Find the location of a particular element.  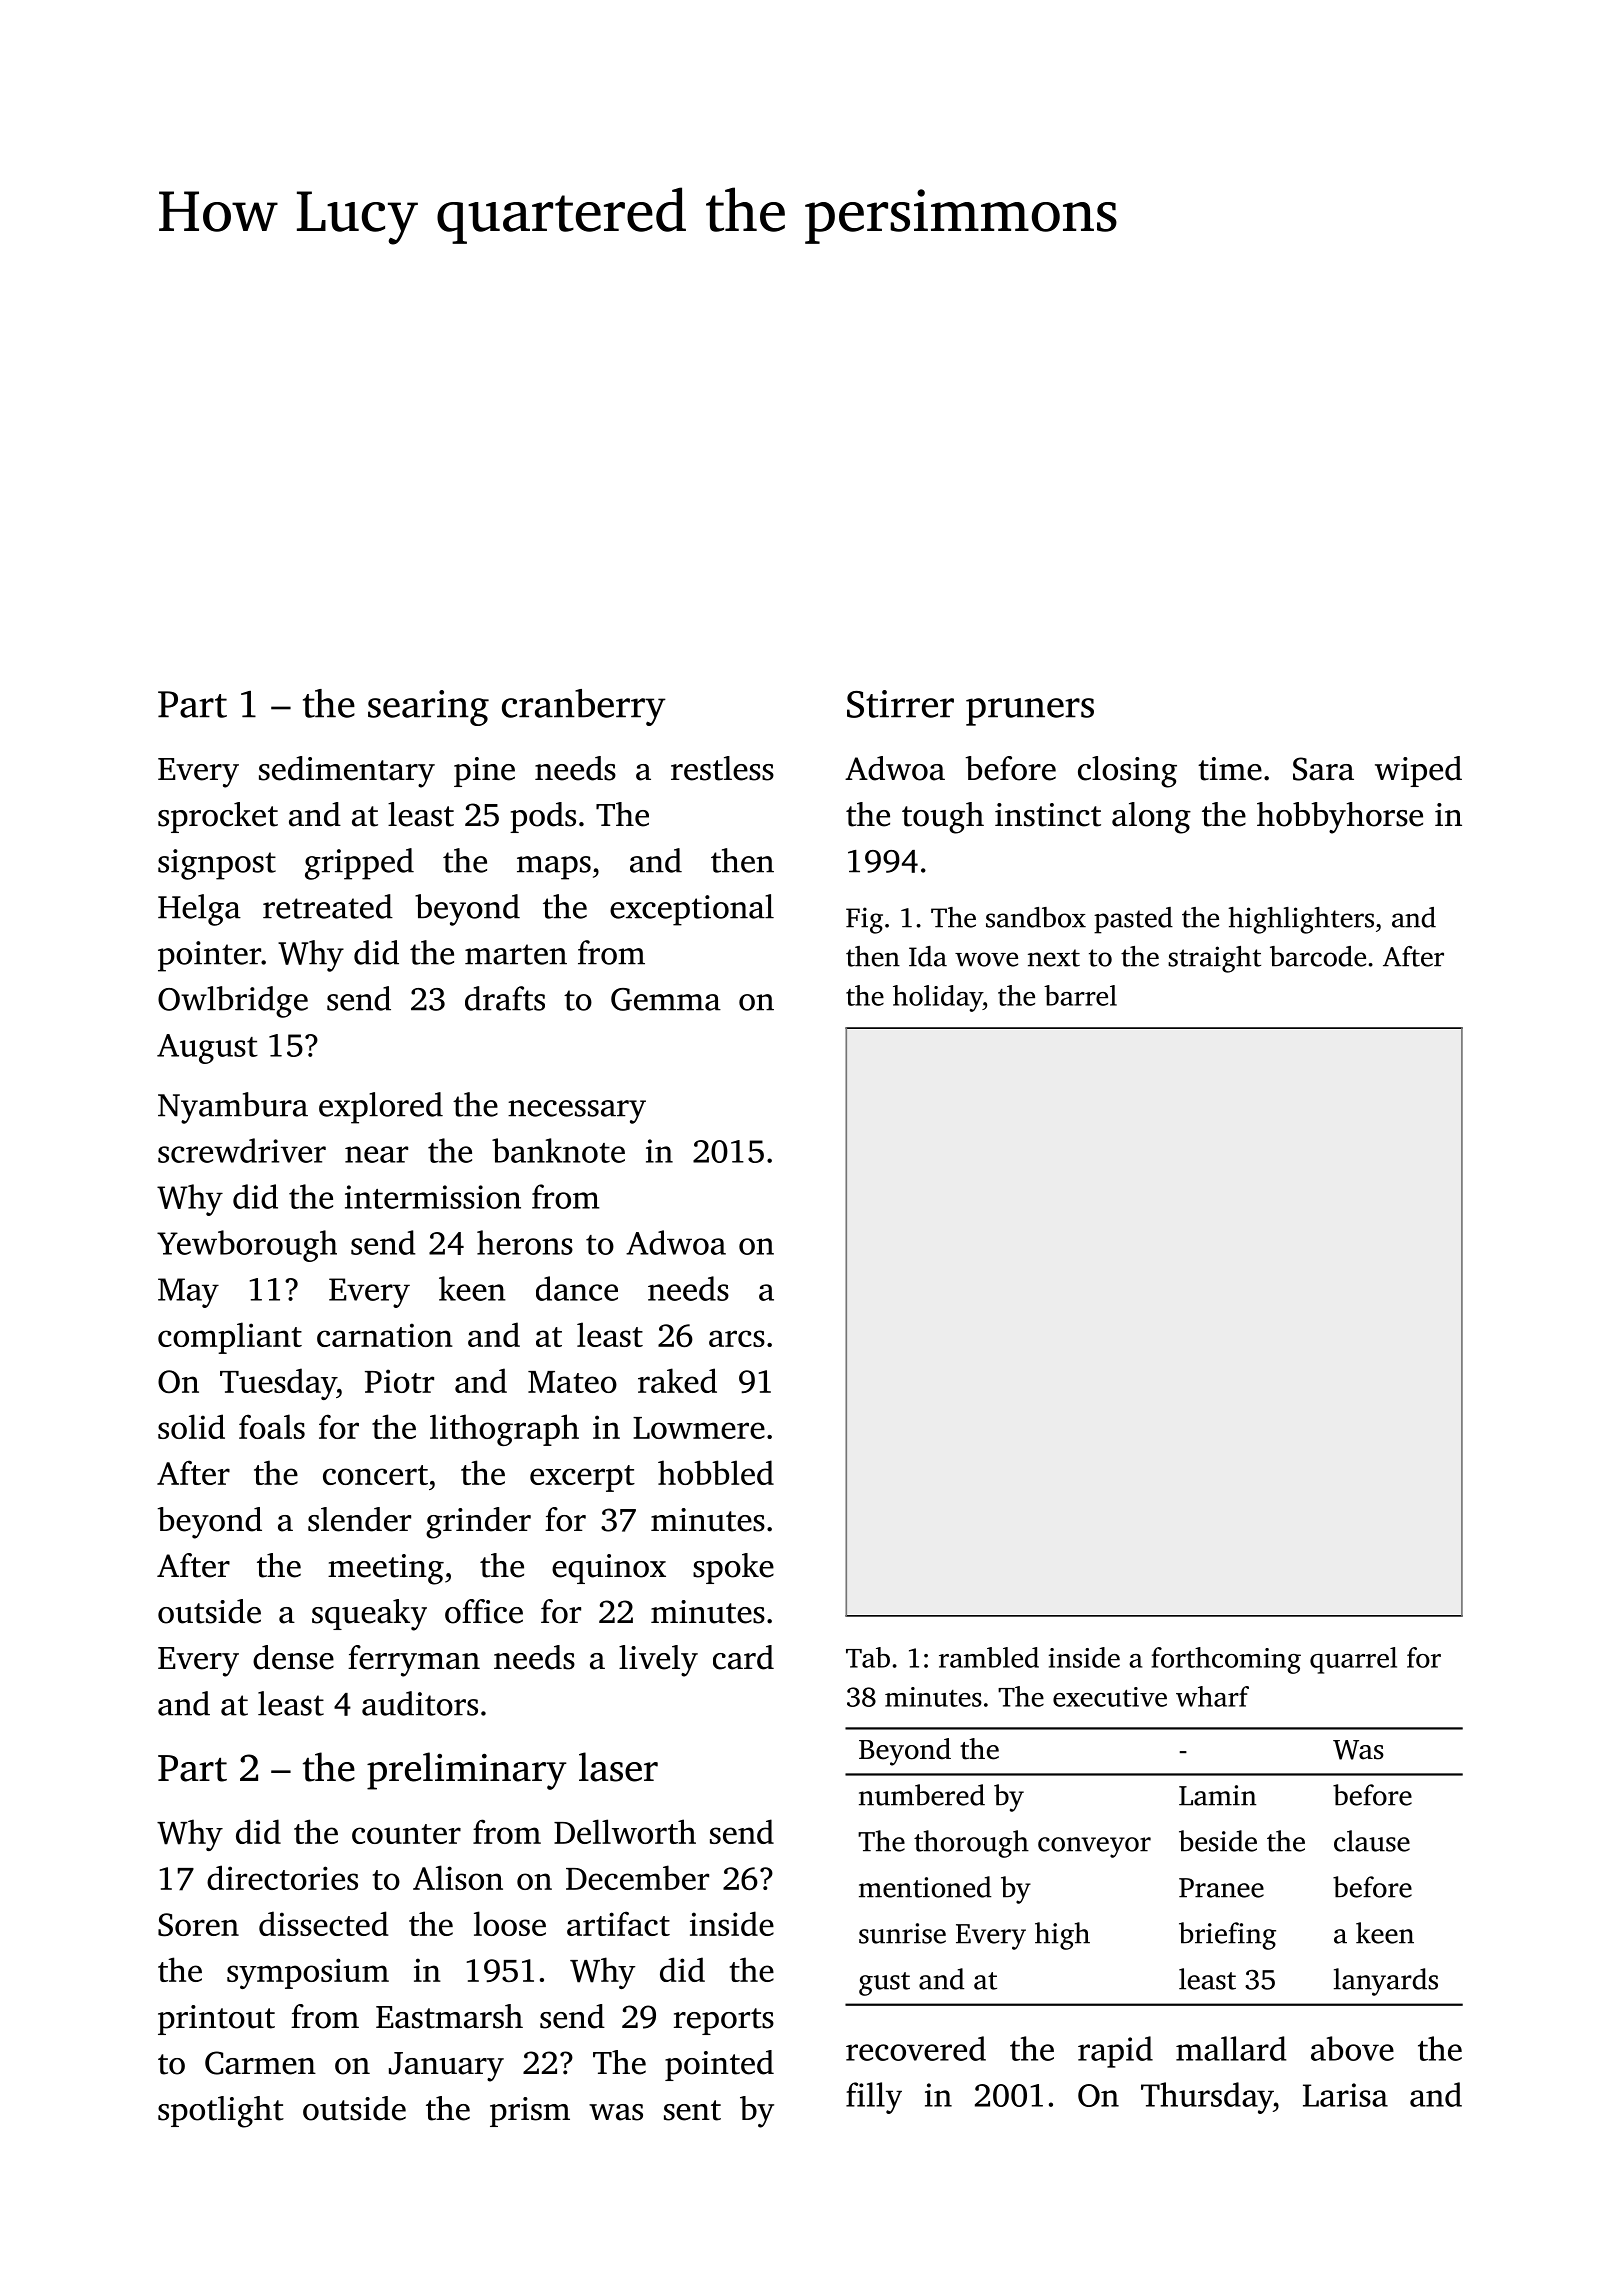

mentioned is located at coordinates (925, 1887).
